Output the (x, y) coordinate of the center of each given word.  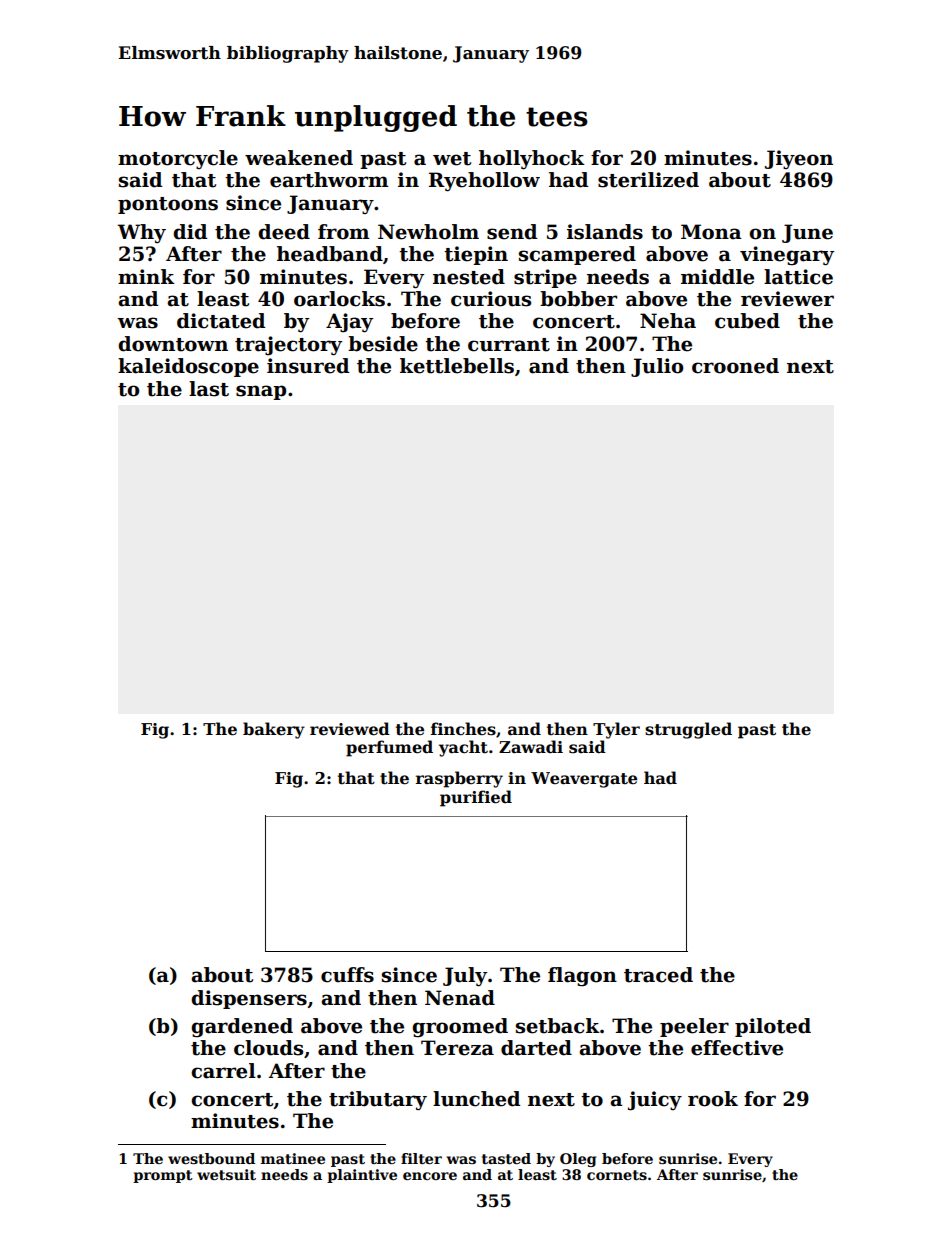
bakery (274, 730)
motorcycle (178, 159)
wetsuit (226, 1174)
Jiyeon (799, 159)
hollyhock (531, 160)
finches (463, 729)
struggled (688, 730)
